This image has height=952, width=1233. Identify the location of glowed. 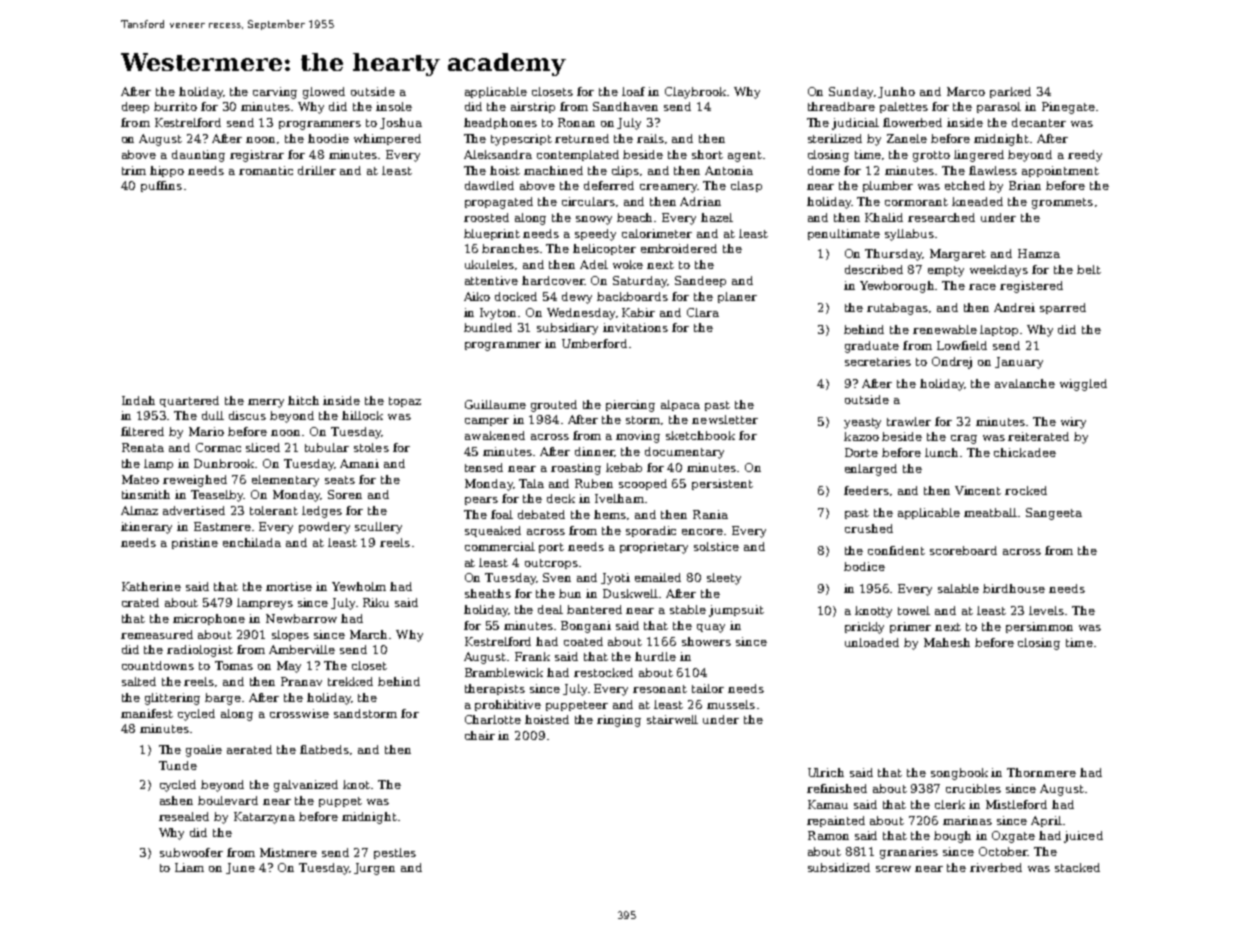
(324, 93).
